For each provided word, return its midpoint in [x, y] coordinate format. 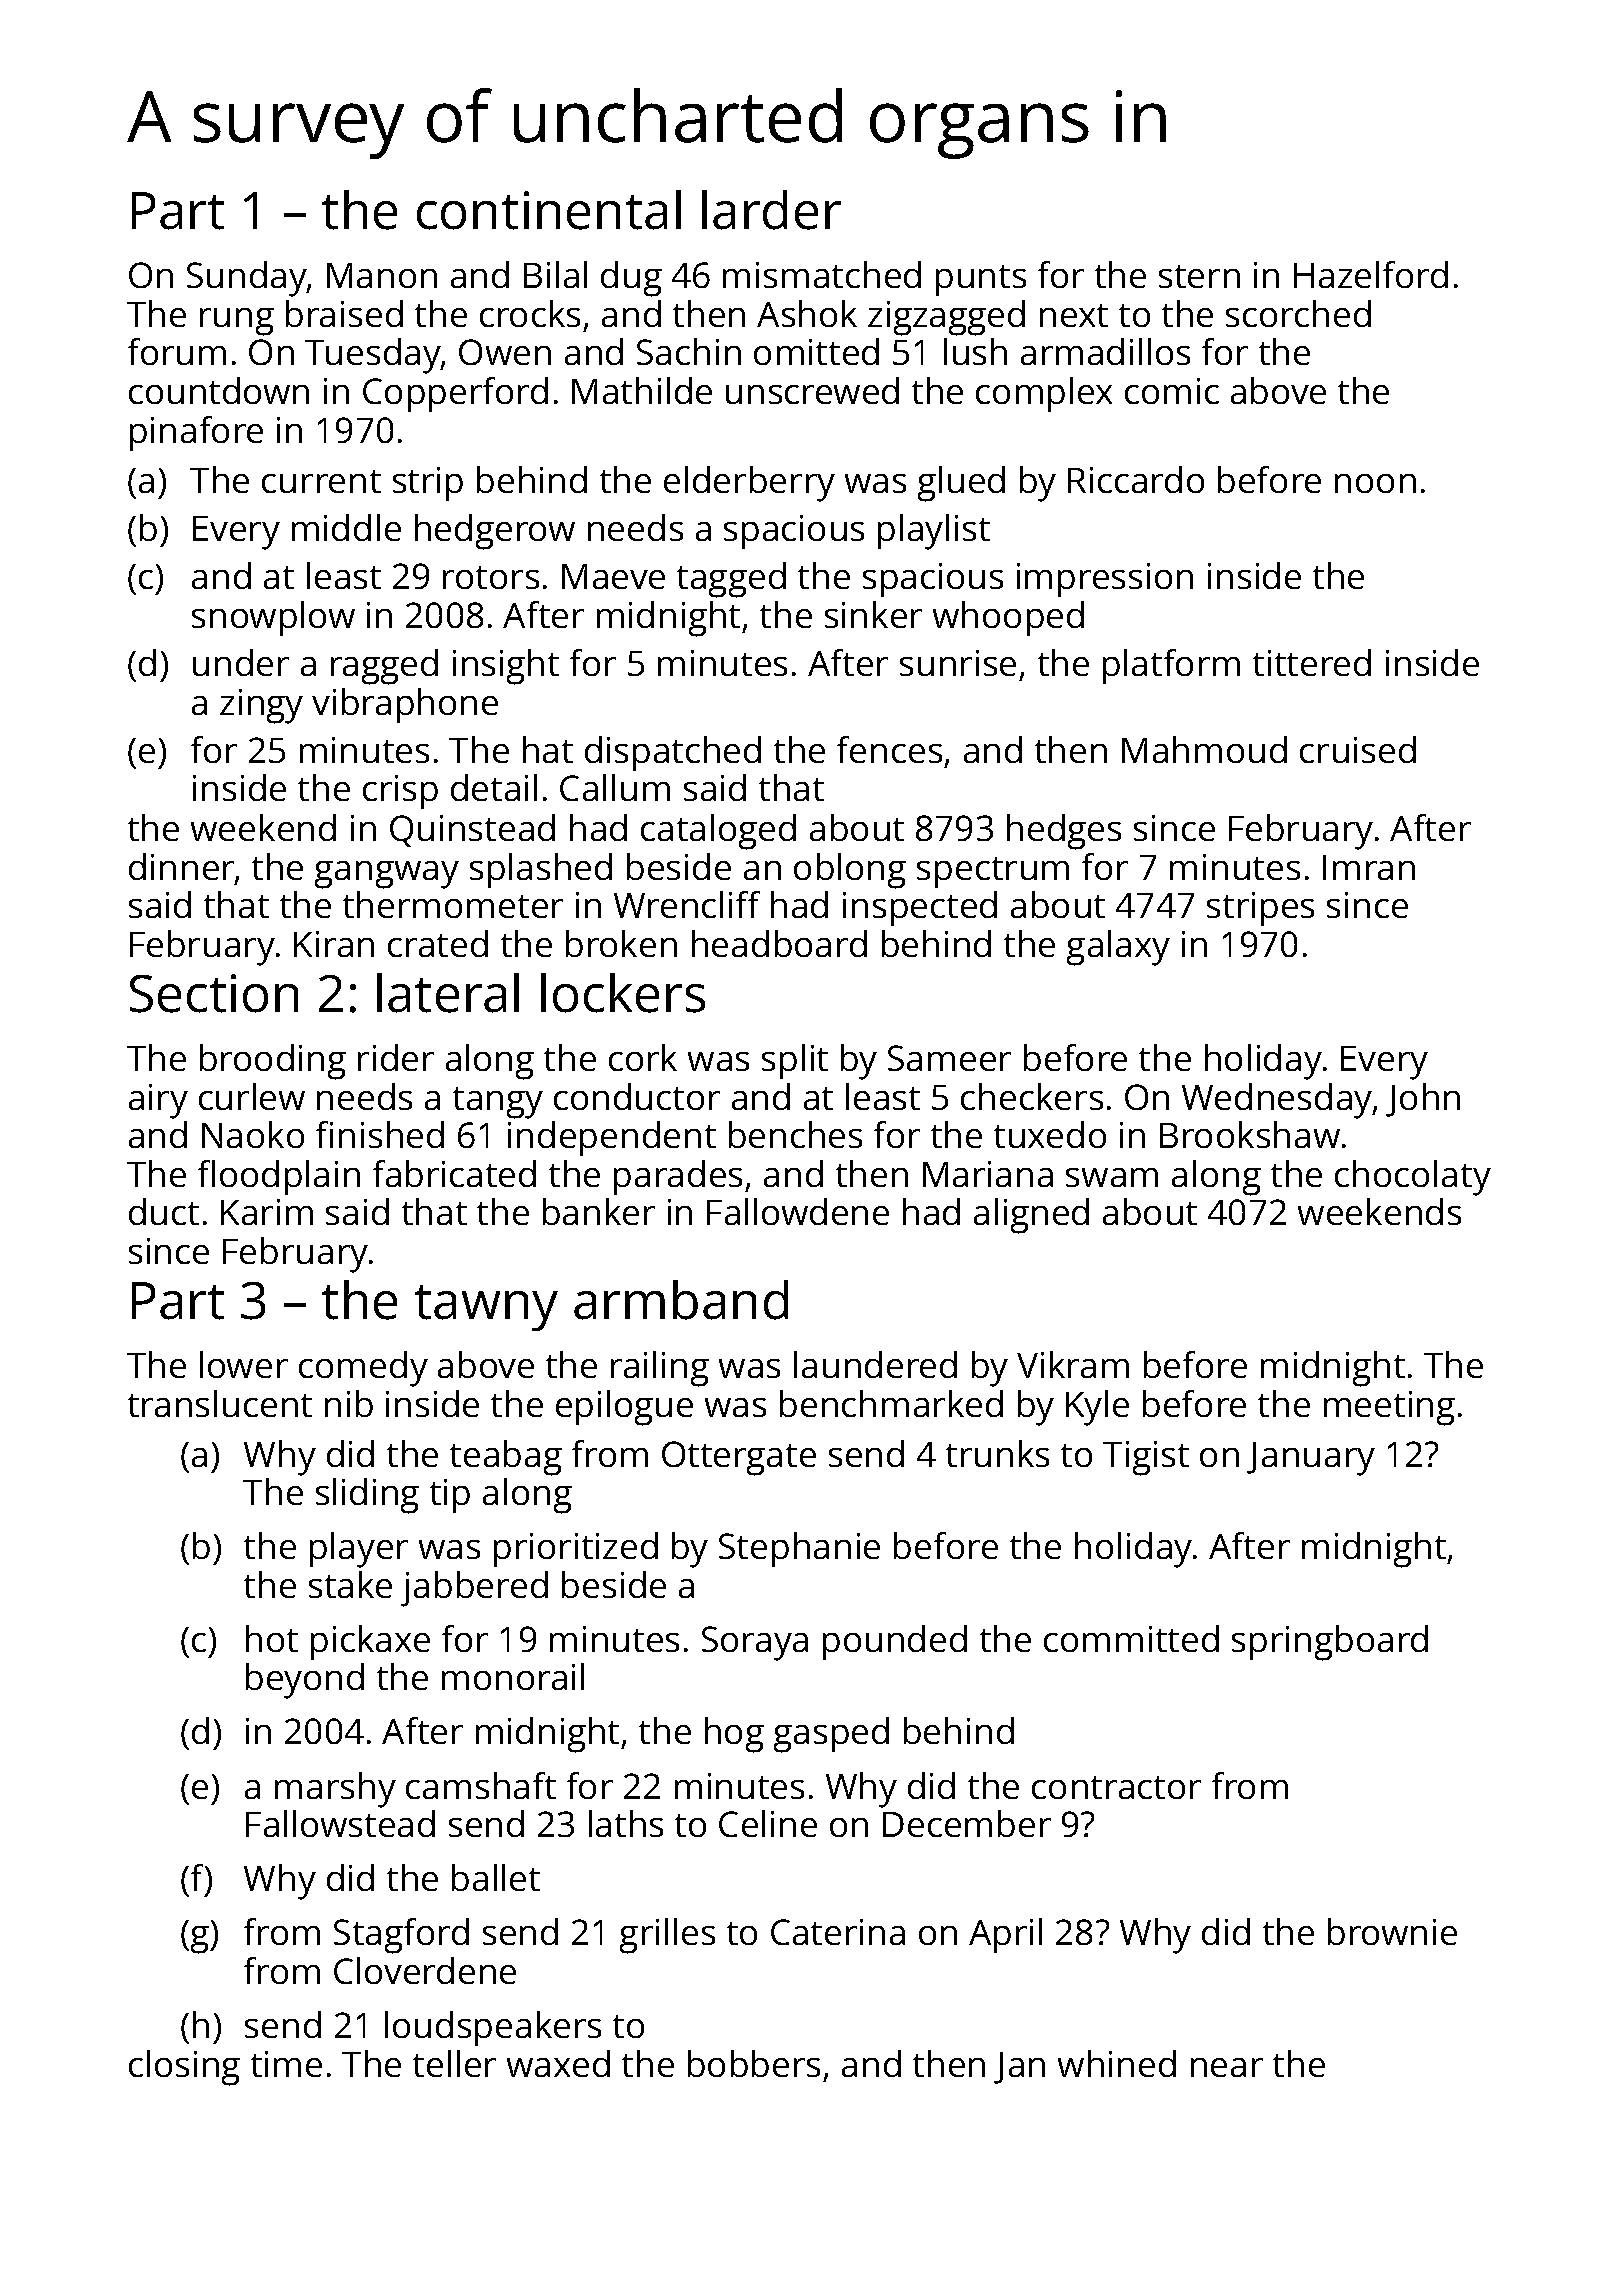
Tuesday [373, 356]
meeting [1389, 1408]
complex [1044, 394]
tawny [486, 1308]
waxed [558, 2063]
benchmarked [891, 1403]
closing [184, 2068]
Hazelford [1371, 274]
